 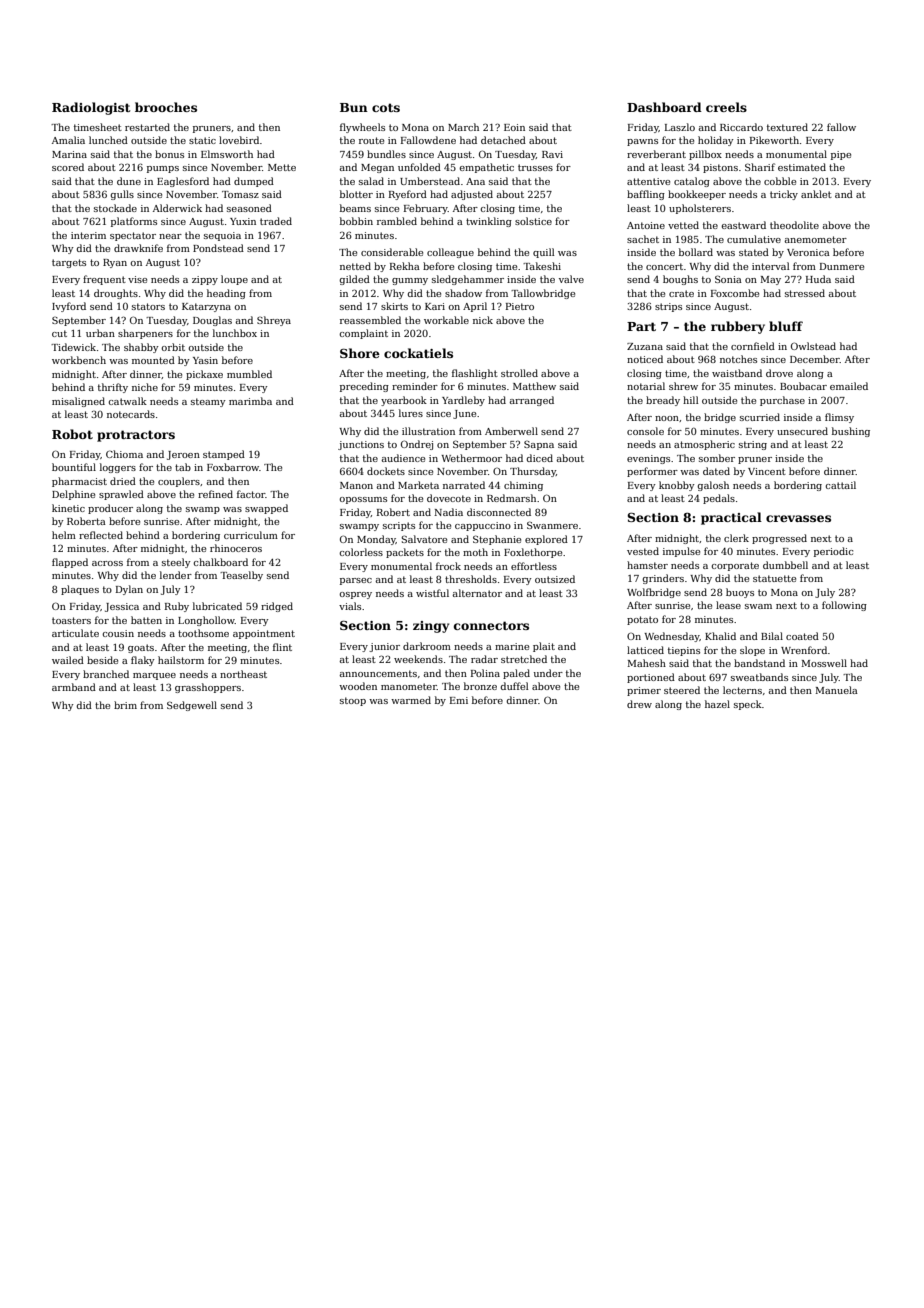 I want to click on Matthew, so click(x=534, y=386).
